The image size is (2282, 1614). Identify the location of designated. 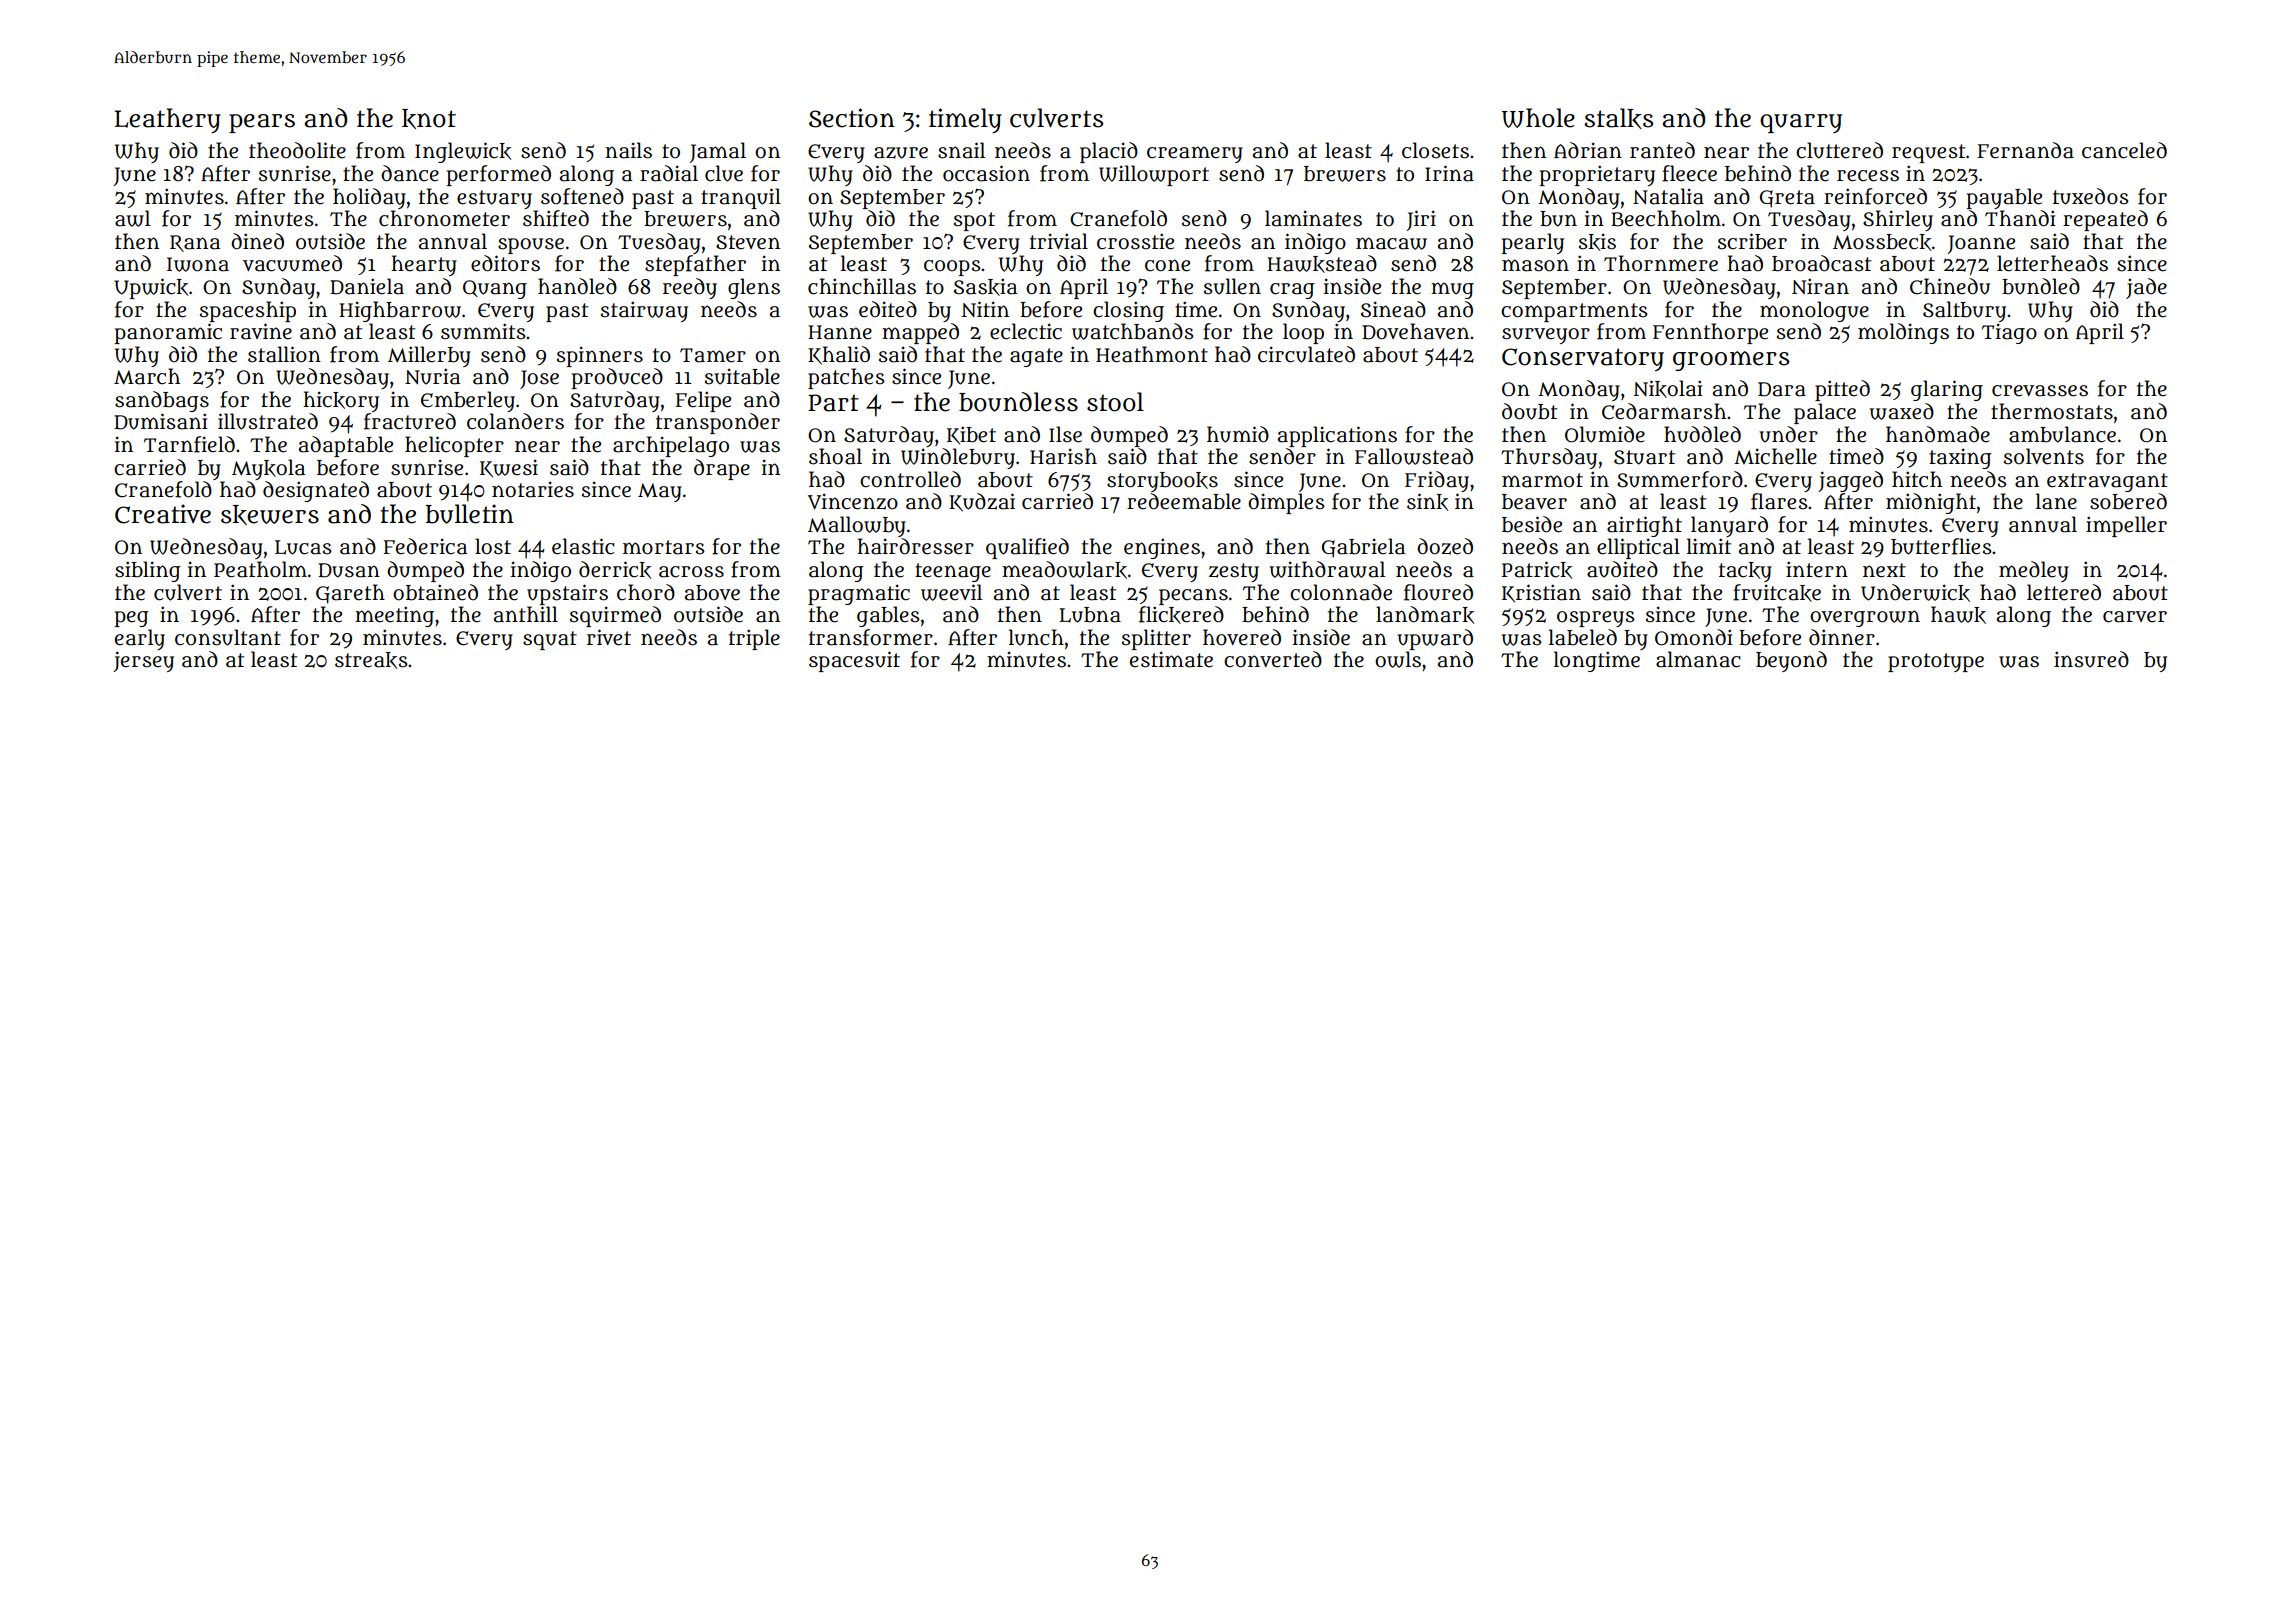
(316, 491).
